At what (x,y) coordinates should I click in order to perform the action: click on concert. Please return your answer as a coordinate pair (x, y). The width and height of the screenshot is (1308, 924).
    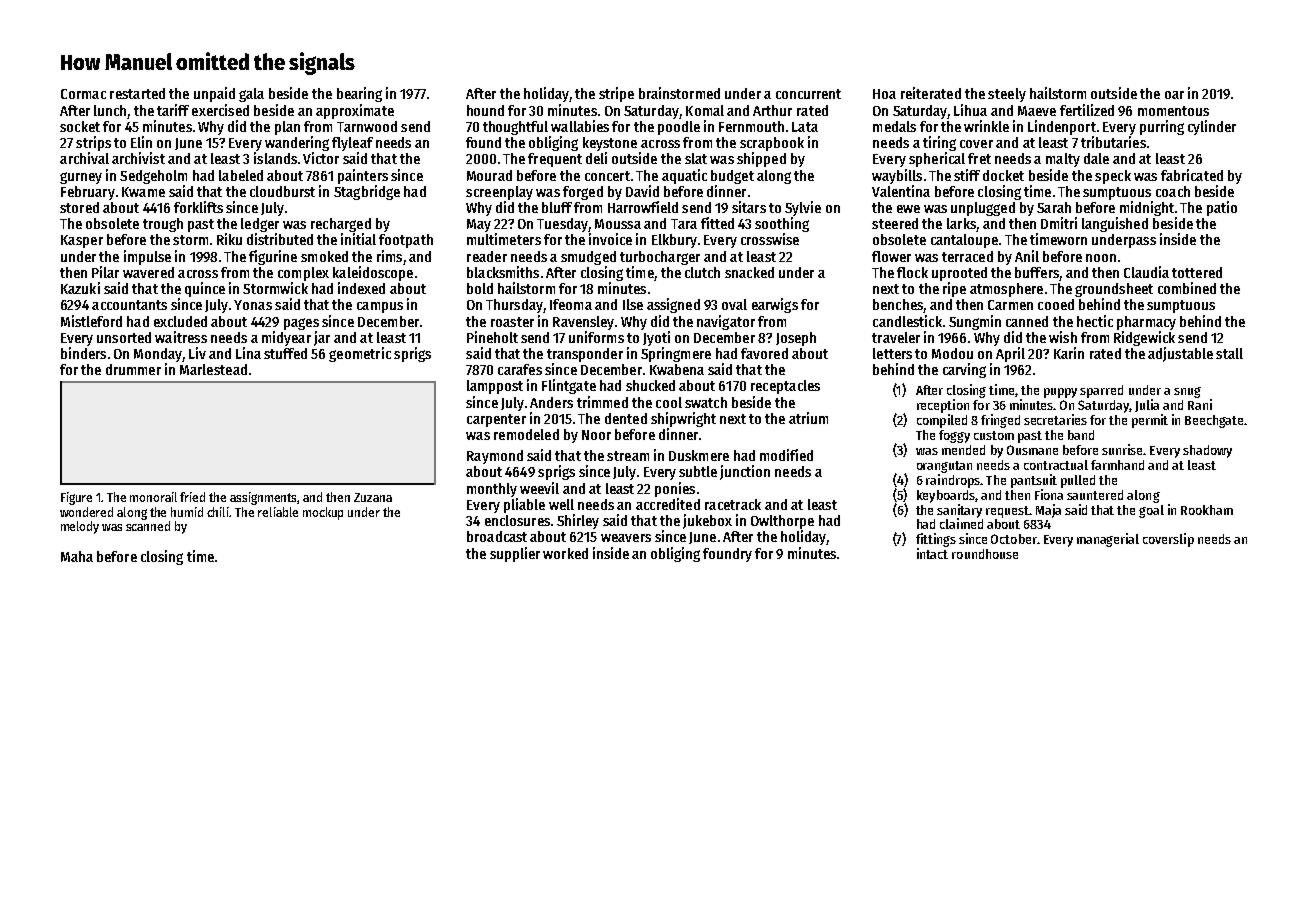
    Looking at the image, I should click on (607, 176).
